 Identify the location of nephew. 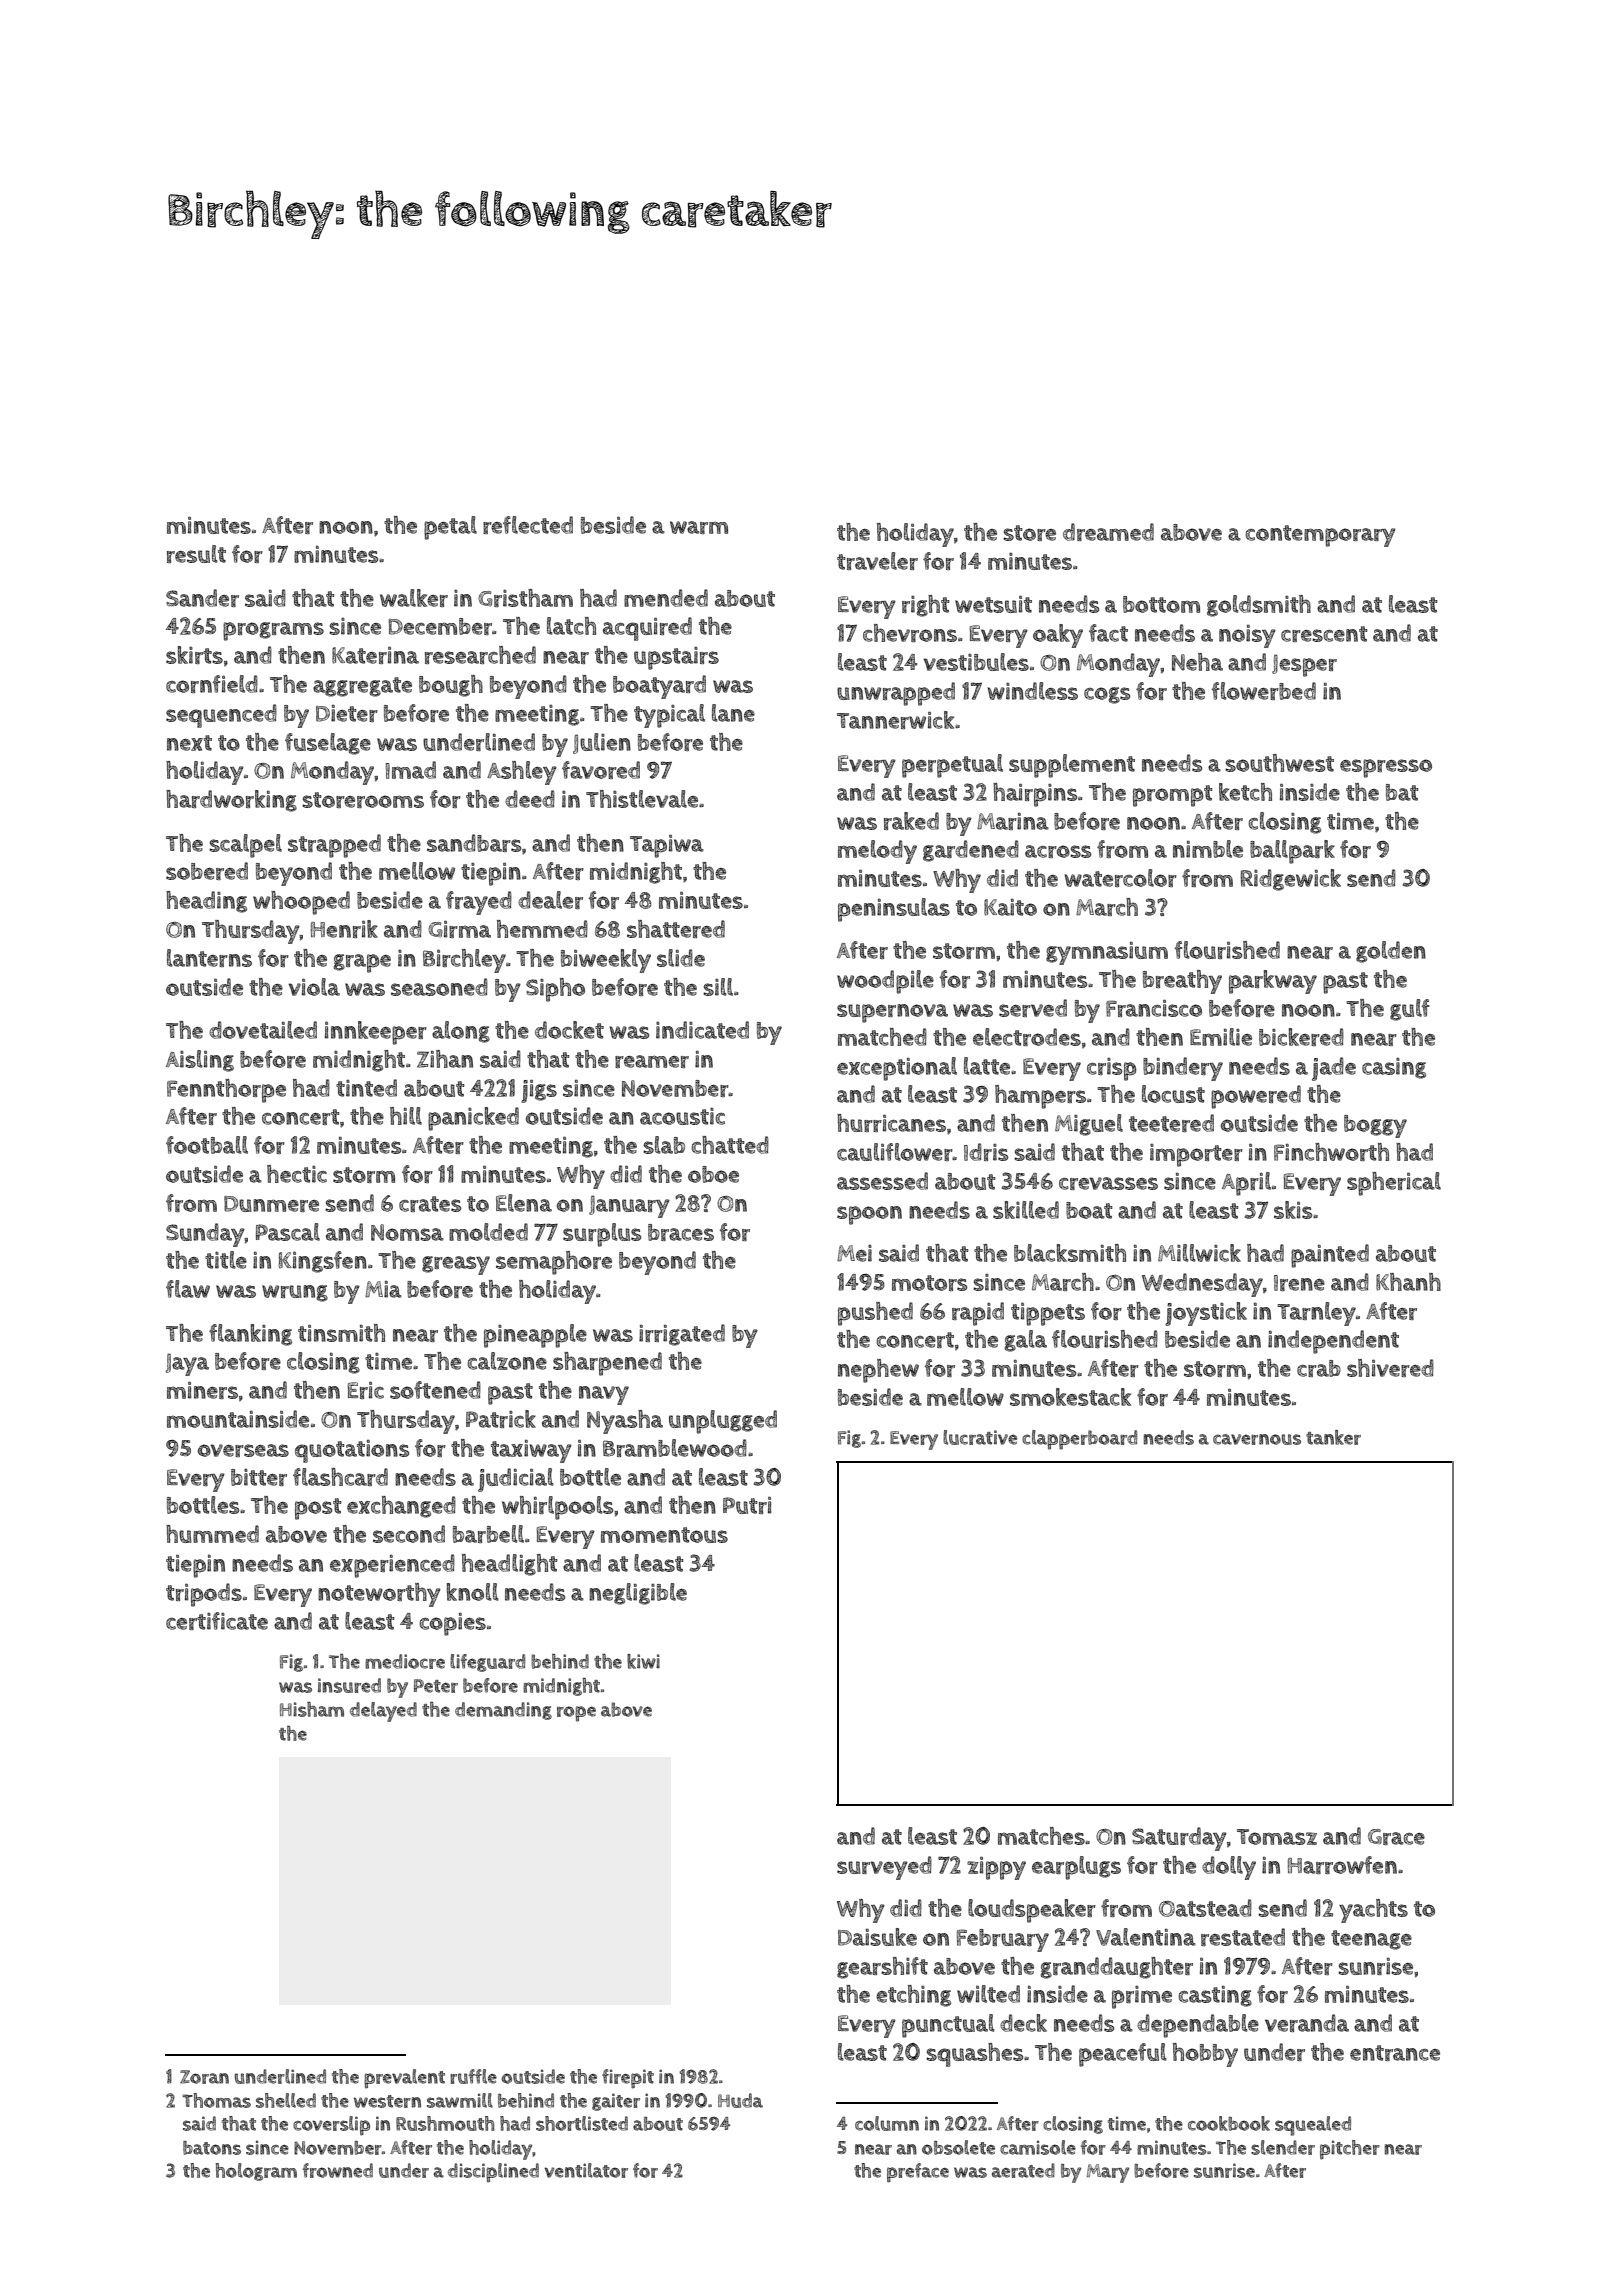
(878, 1371).
